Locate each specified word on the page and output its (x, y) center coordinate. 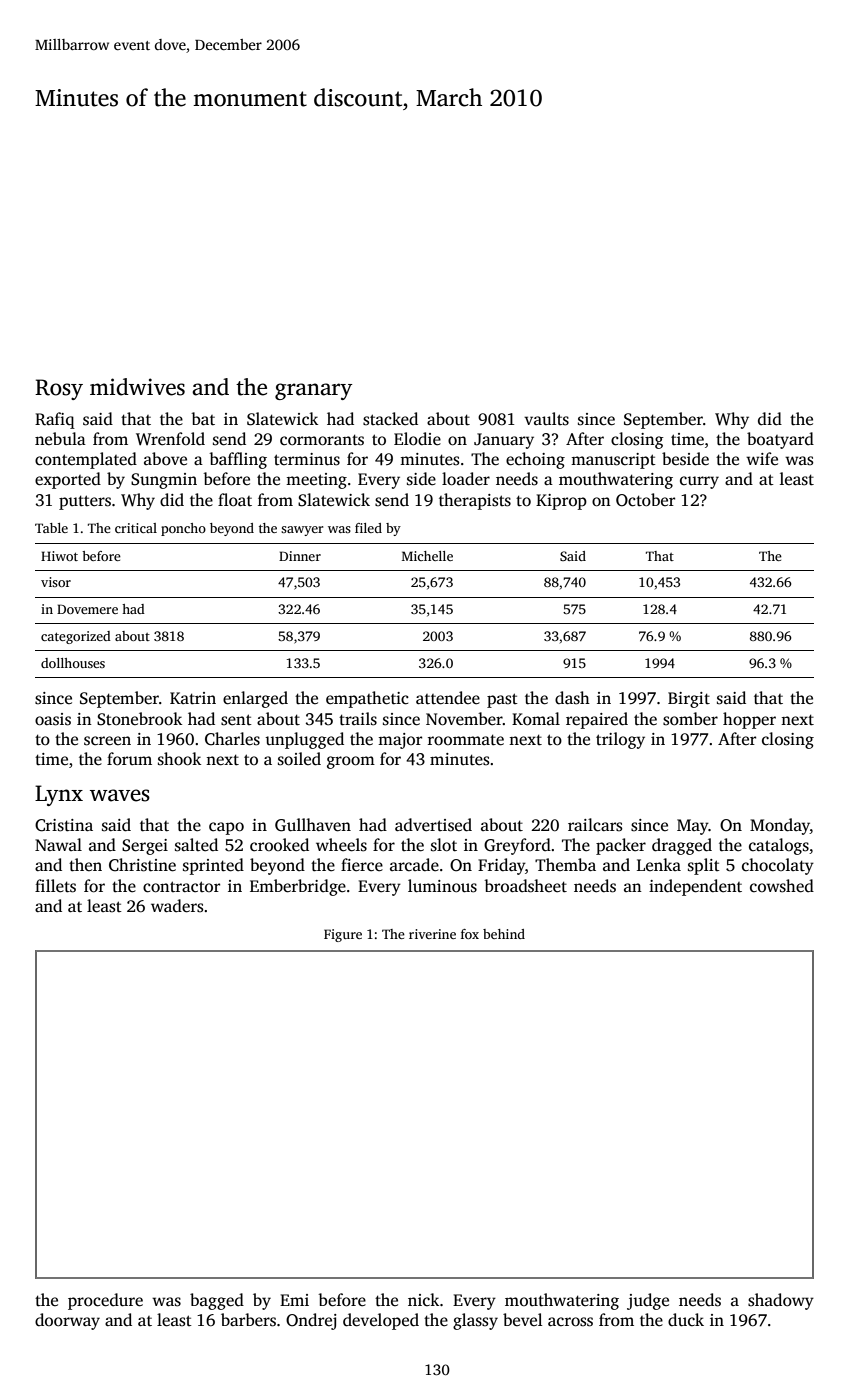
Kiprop (561, 502)
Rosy (59, 389)
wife (762, 458)
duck (686, 1319)
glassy (475, 1321)
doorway (67, 1321)
